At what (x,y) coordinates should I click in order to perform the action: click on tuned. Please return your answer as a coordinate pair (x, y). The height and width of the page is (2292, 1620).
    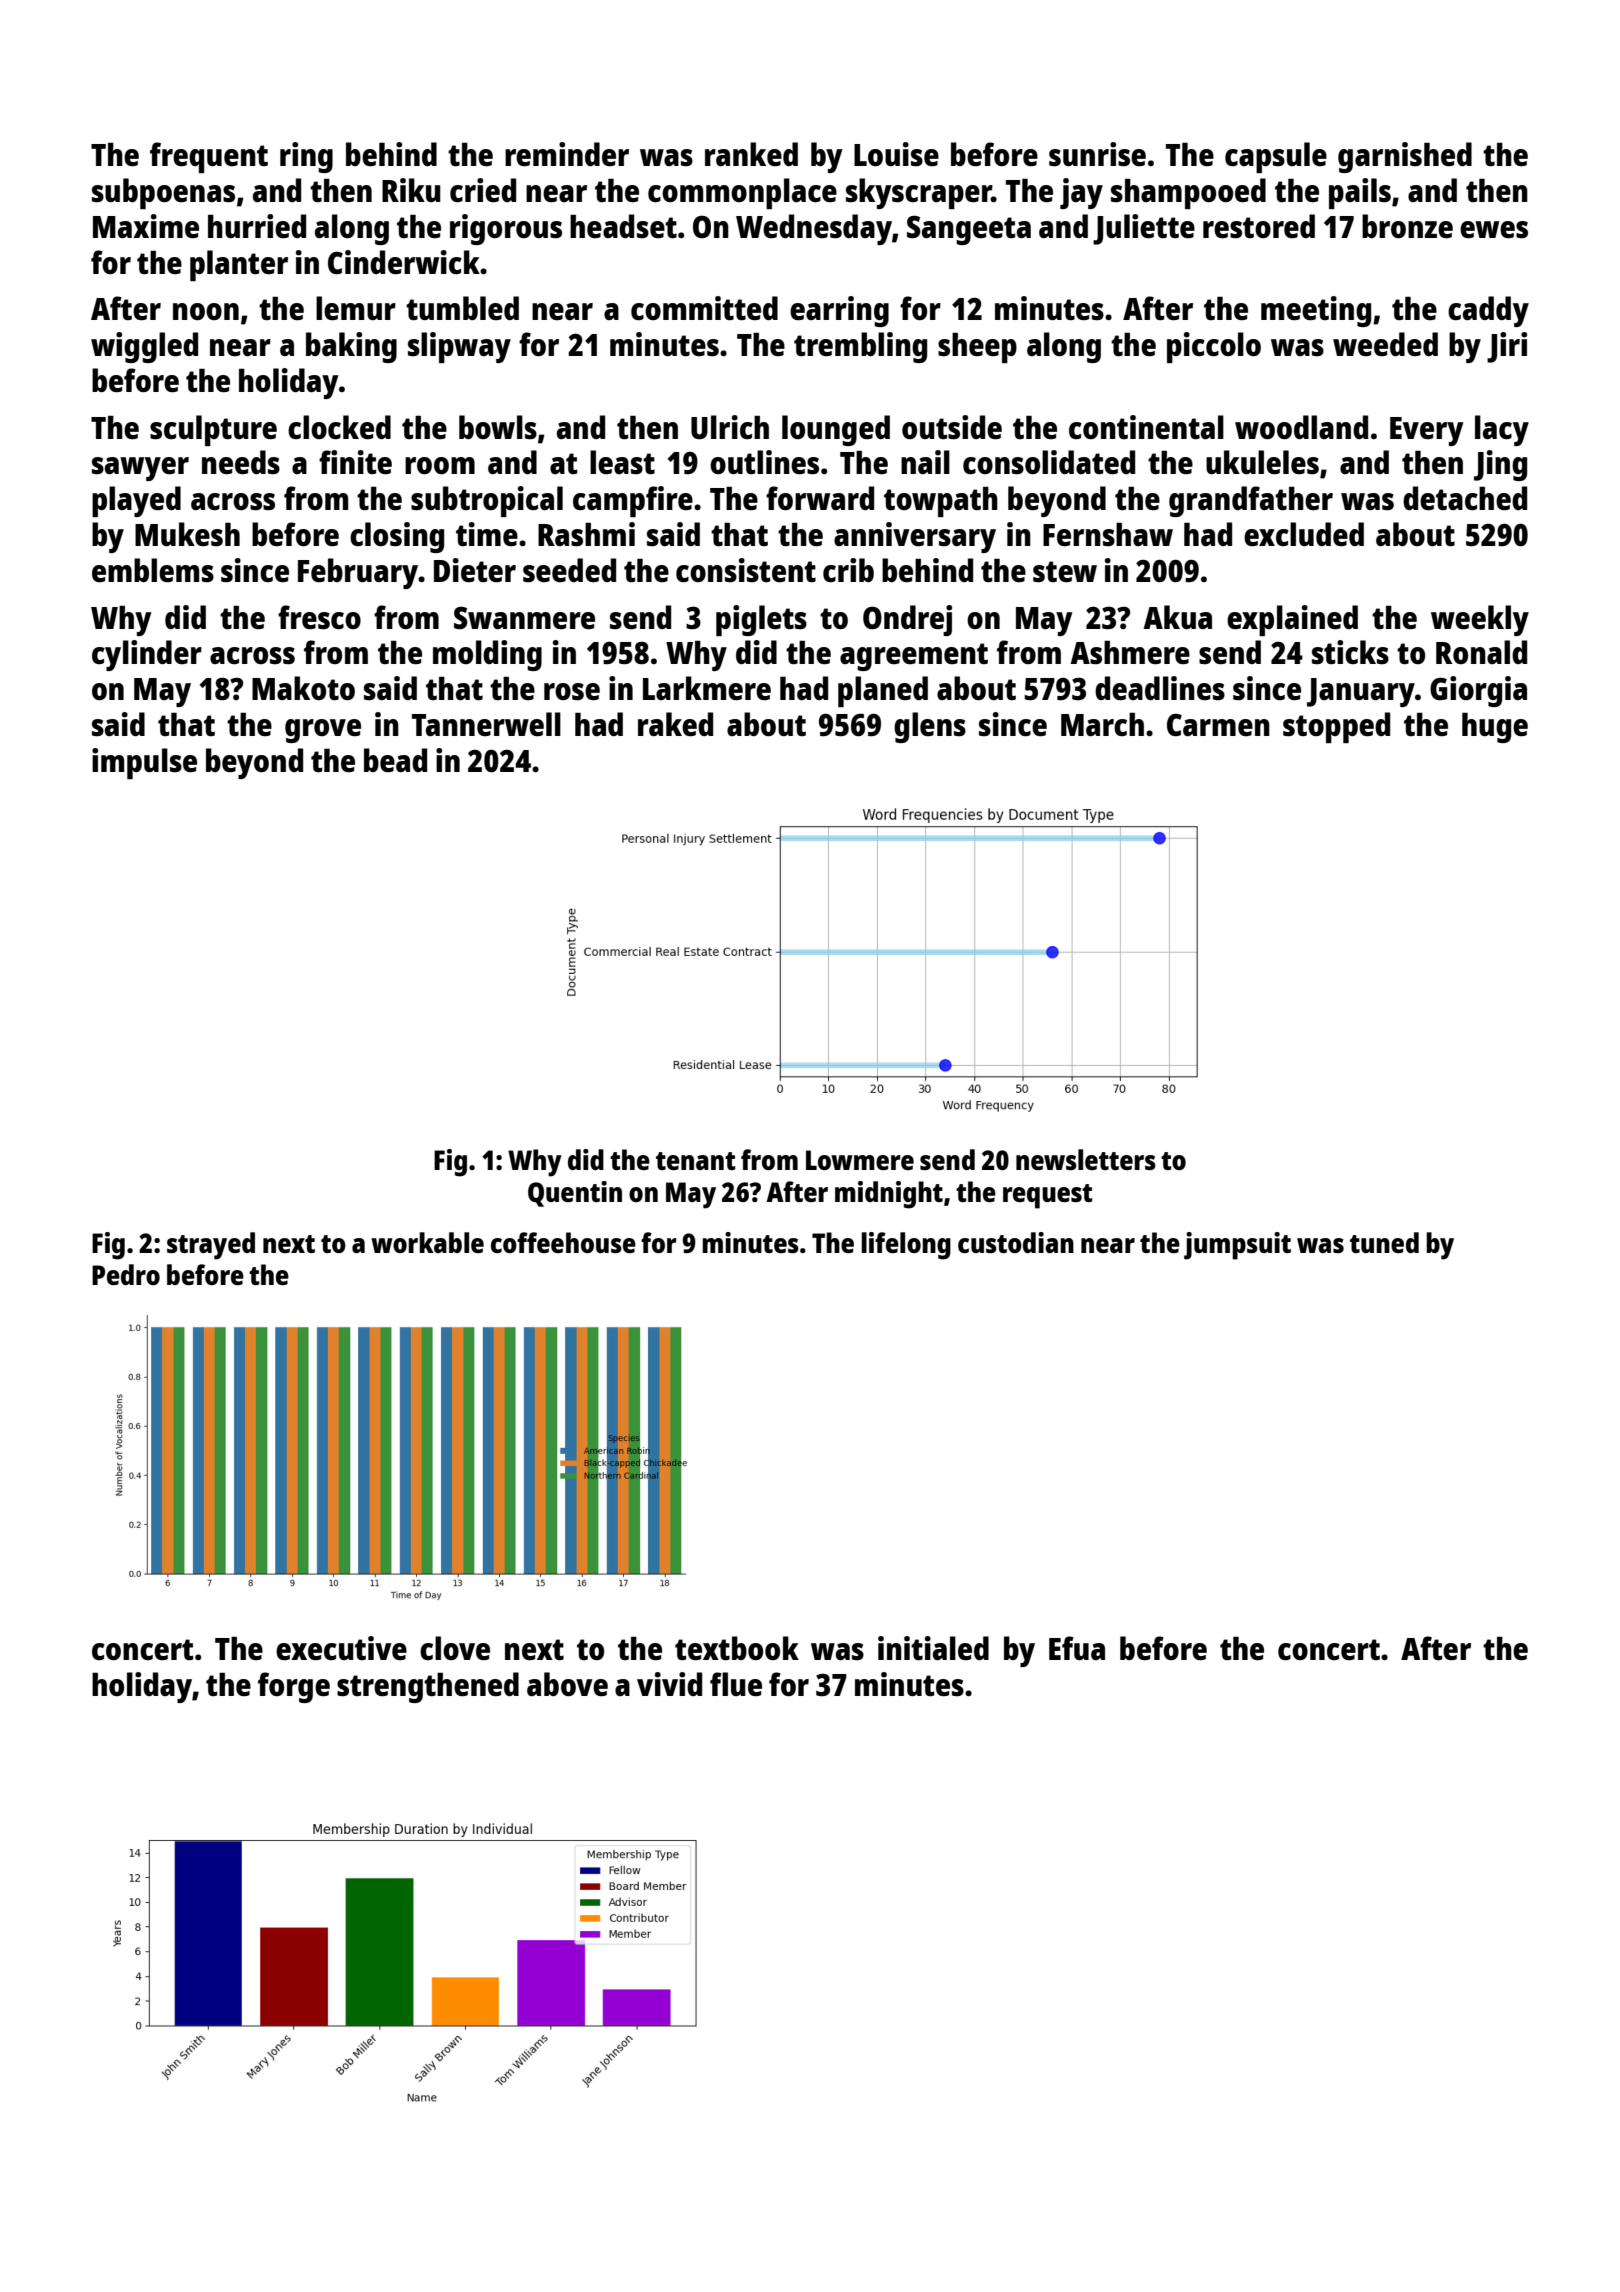
    Looking at the image, I should click on (1384, 1242).
